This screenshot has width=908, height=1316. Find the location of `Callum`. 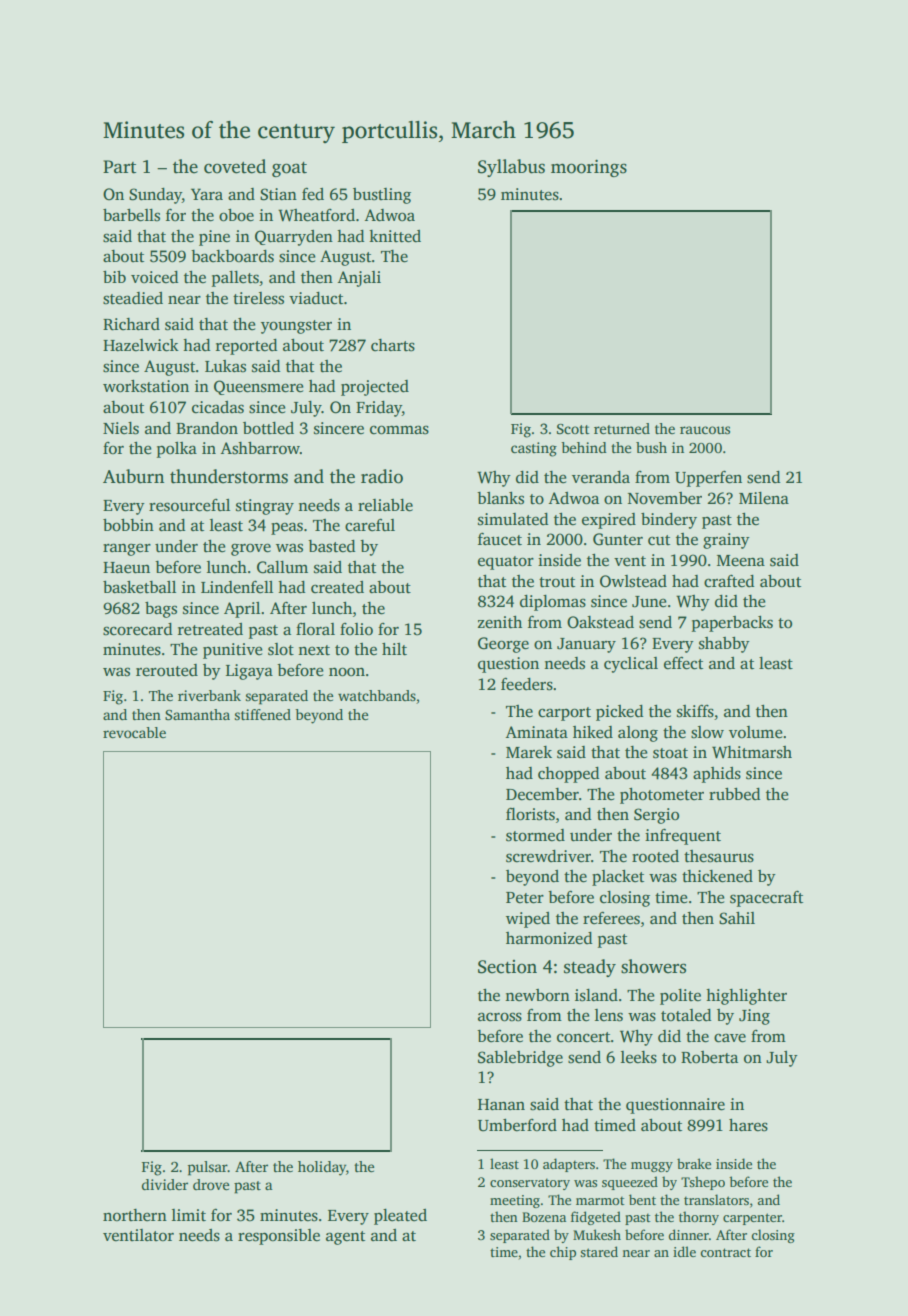

Callum is located at coordinates (282, 567).
